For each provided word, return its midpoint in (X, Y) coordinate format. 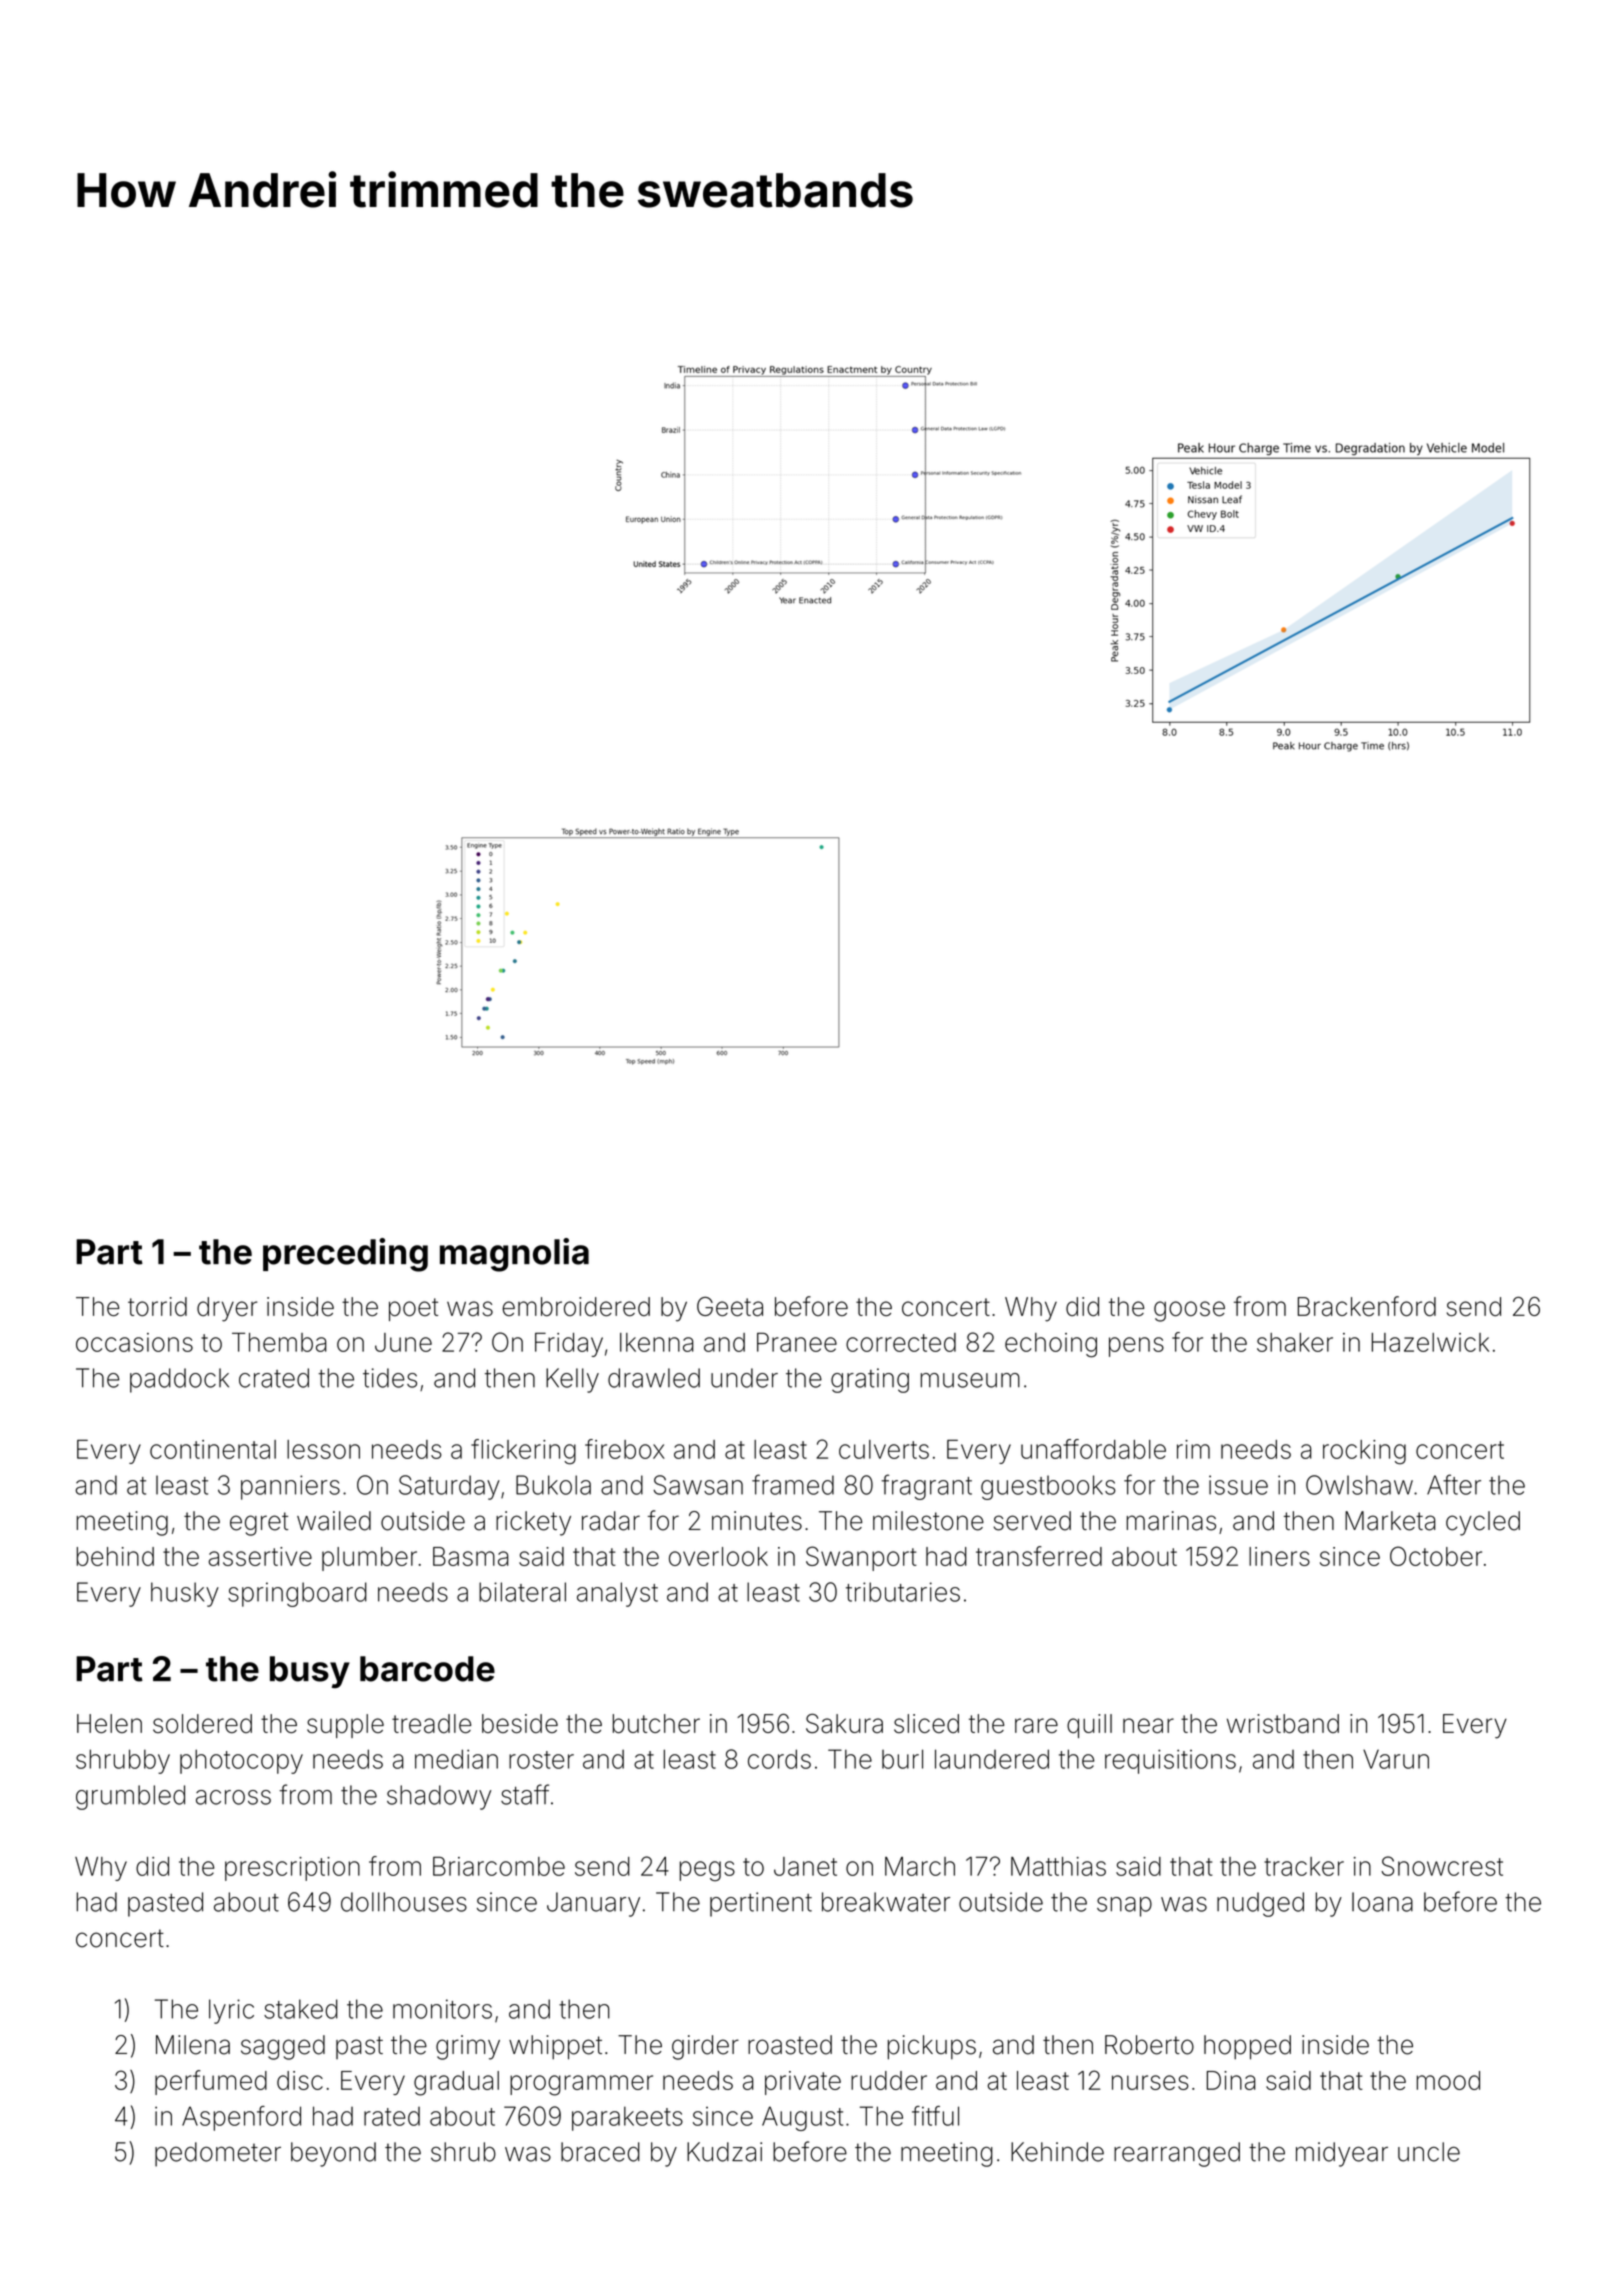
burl (902, 1759)
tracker (1304, 1866)
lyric (231, 2011)
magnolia (514, 1255)
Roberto (1149, 2045)
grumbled (130, 1797)
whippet (555, 2047)
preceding (345, 1255)
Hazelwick (1430, 1342)
